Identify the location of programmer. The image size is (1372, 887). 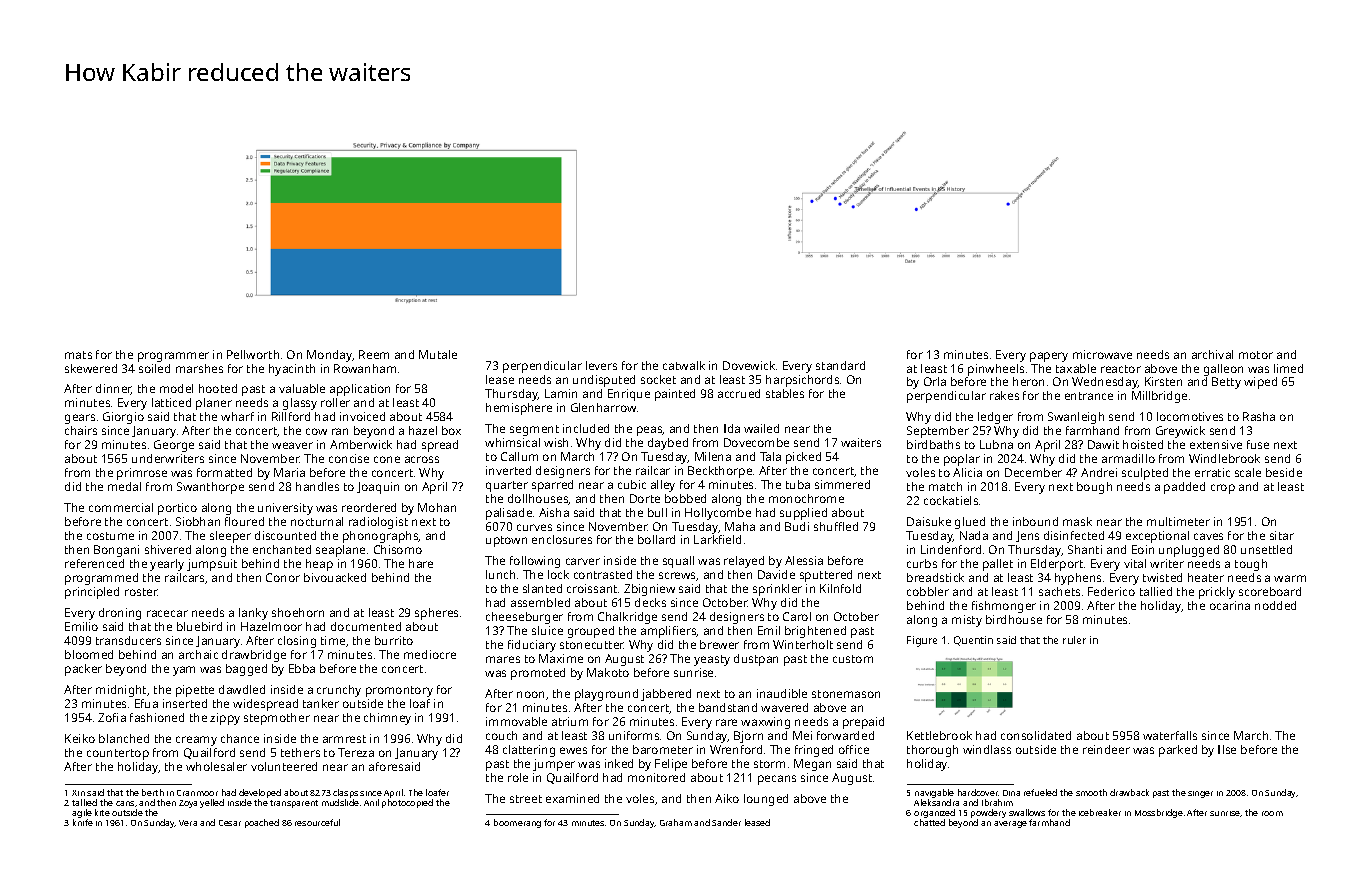
(173, 357).
